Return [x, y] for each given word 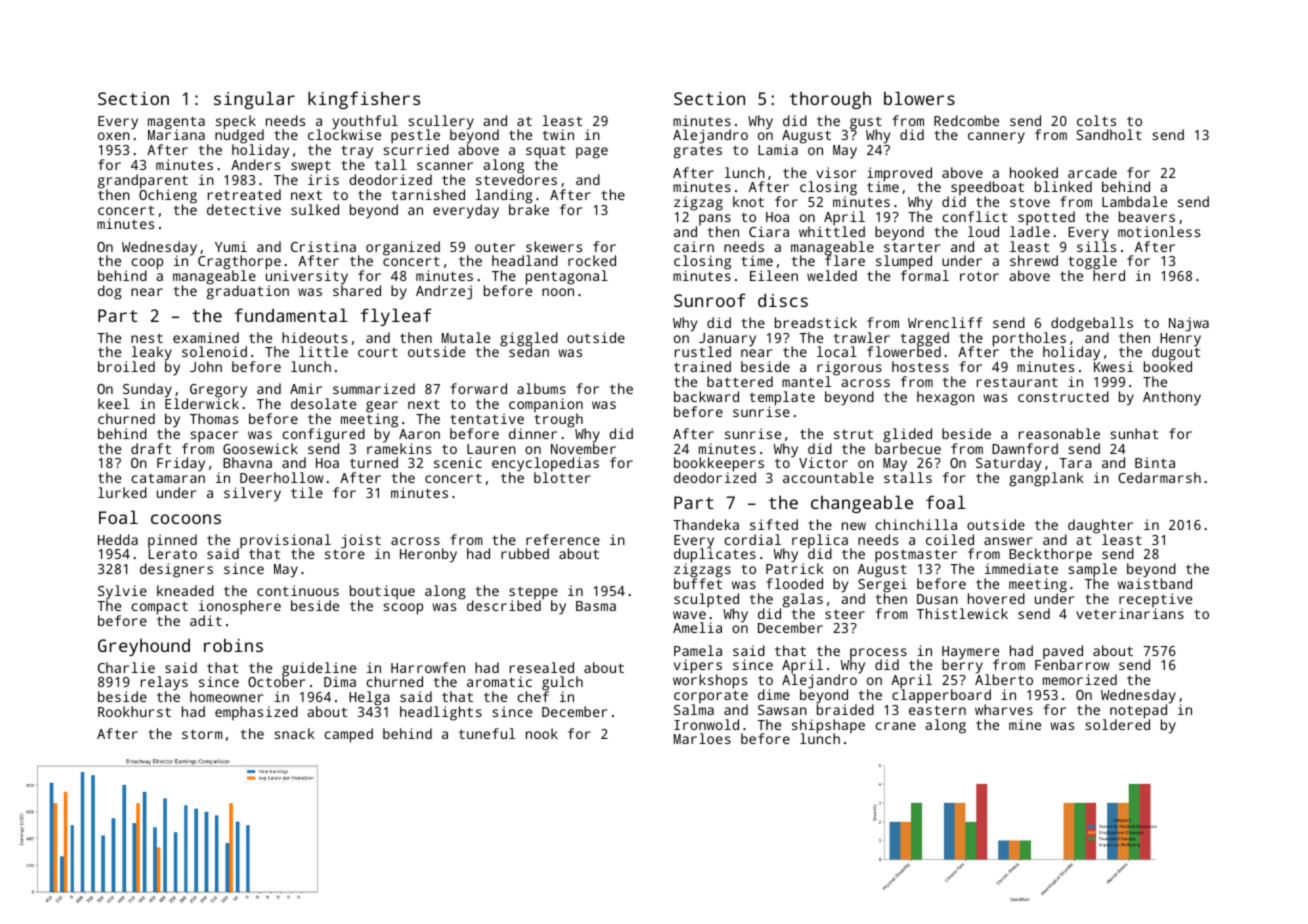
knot [748, 201]
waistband [1155, 583]
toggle [1092, 263]
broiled [126, 366]
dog [110, 292]
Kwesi [1114, 367]
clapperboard [941, 696]
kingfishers [364, 100]
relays [164, 684]
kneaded [185, 590]
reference [563, 539]
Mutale [466, 337]
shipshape [828, 726]
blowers [919, 98]
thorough [830, 100]
